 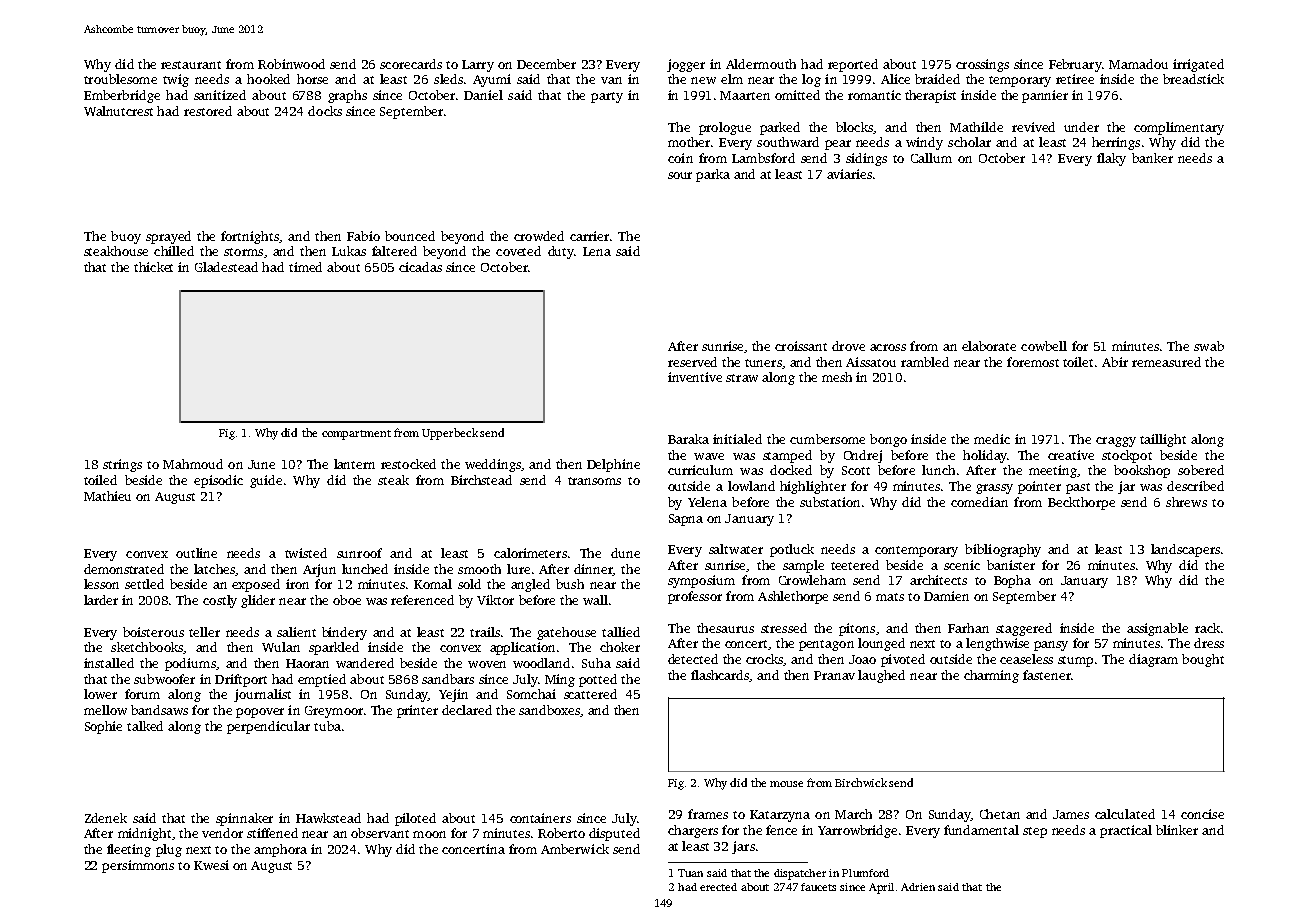 What do you see at coordinates (1127, 456) in the page?
I see `stockpot` at bounding box center [1127, 456].
